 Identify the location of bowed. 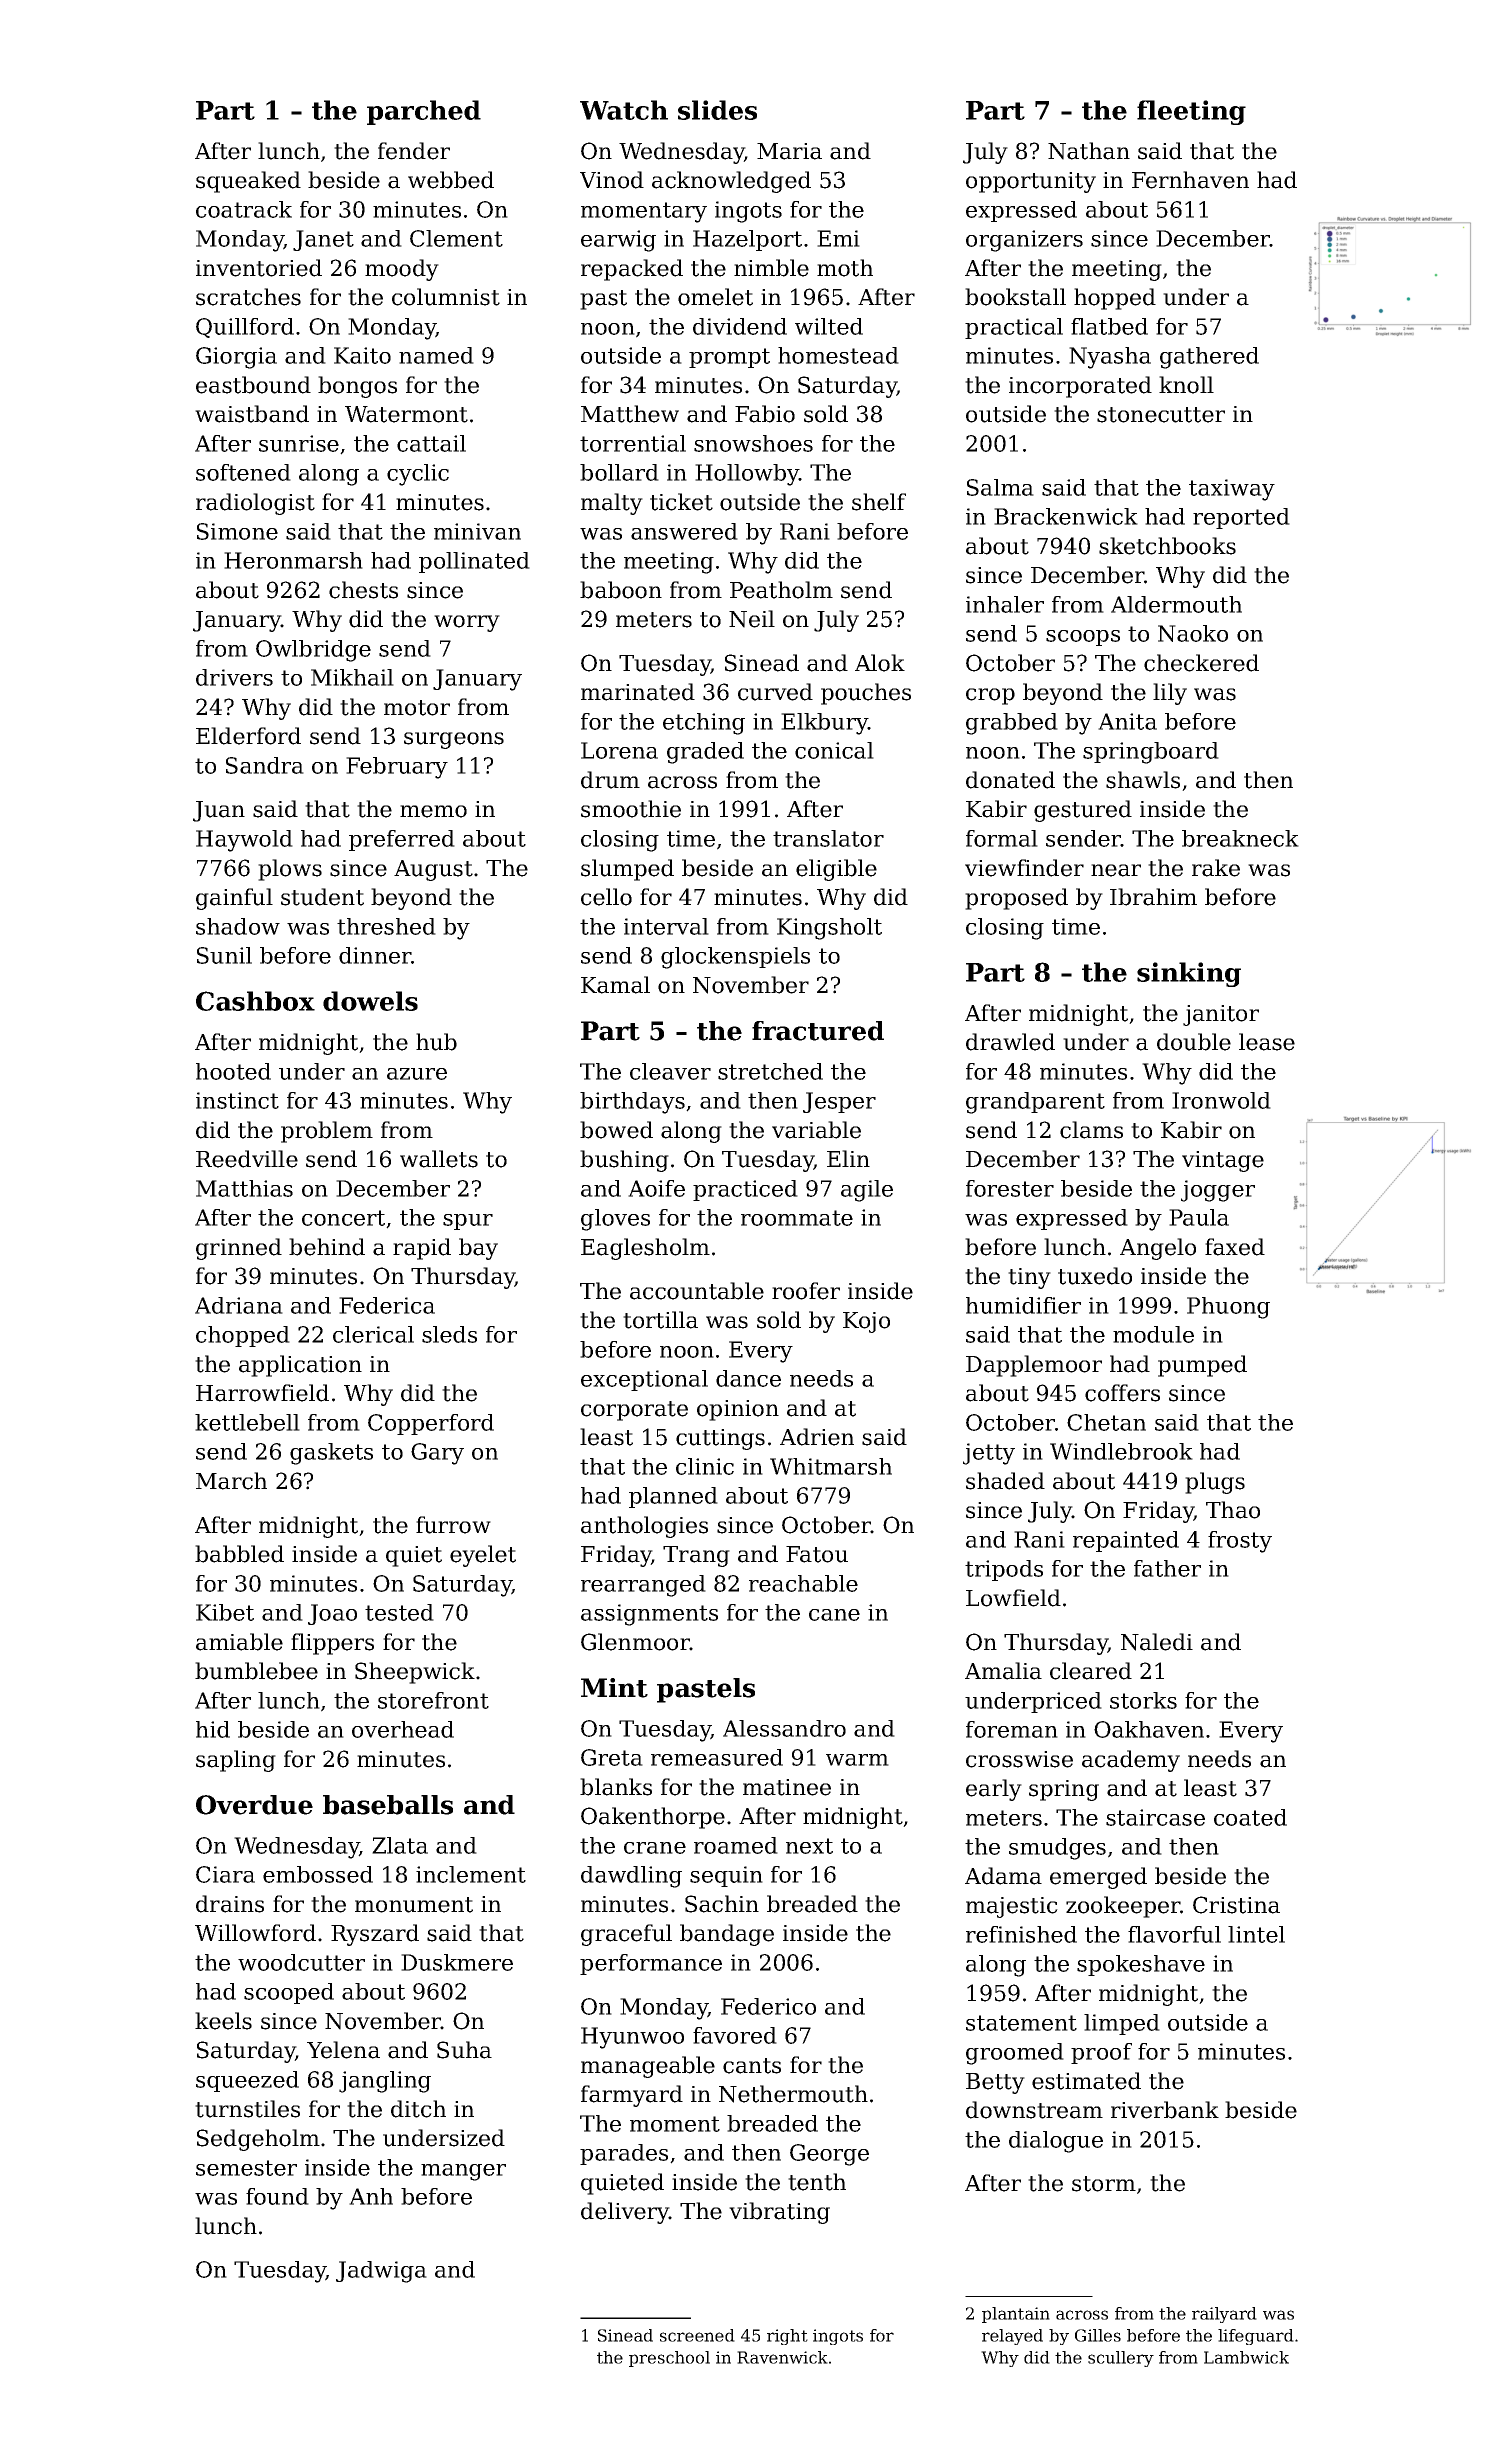
(616, 1130).
